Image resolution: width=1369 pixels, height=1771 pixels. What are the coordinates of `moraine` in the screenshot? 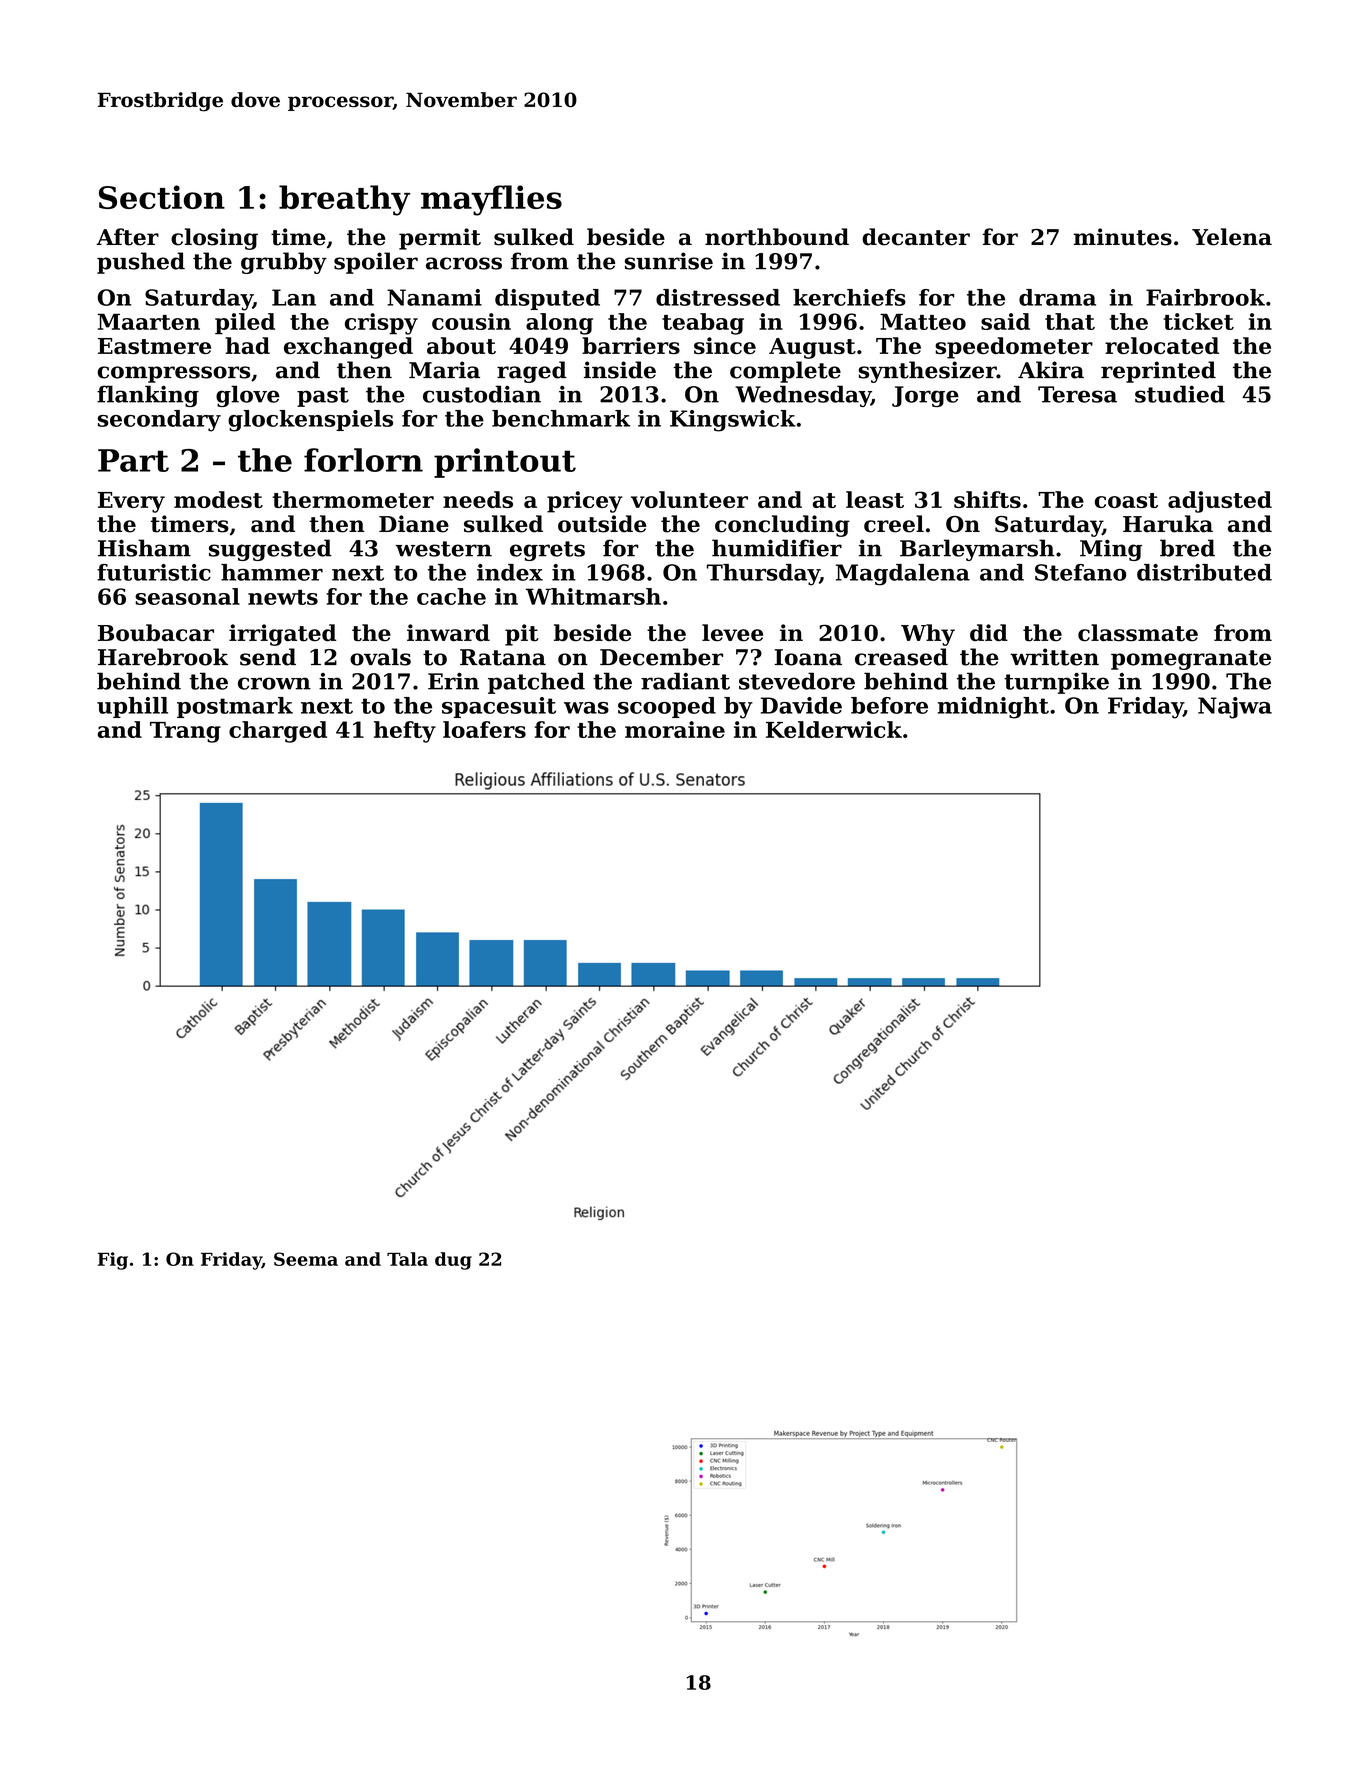 It's located at (675, 729).
